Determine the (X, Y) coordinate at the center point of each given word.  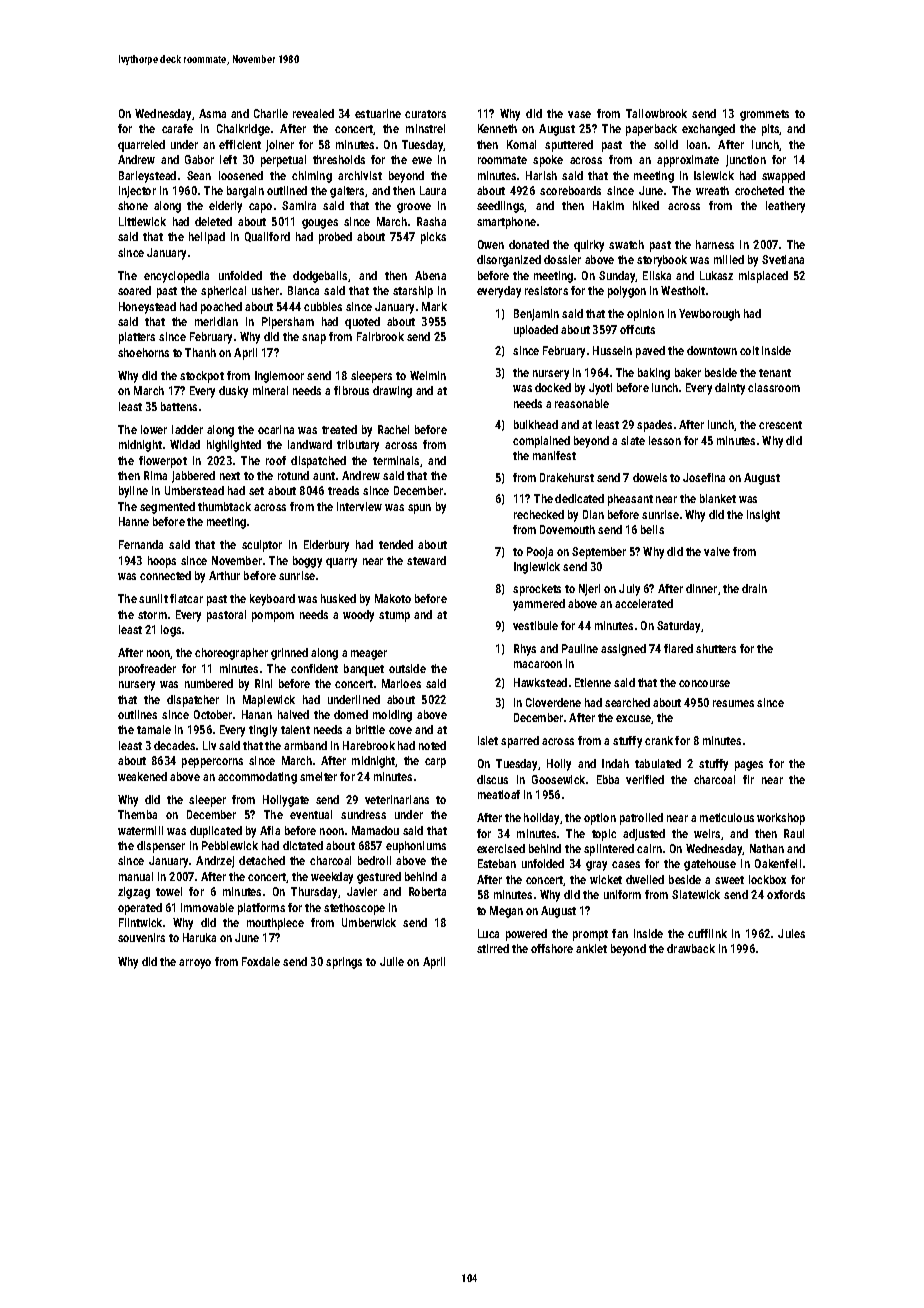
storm (152, 615)
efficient (240, 144)
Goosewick (558, 779)
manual (136, 876)
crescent (780, 425)
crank (659, 740)
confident (314, 668)
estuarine (378, 113)
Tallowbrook (656, 113)
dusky (233, 392)
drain (754, 588)
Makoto (393, 598)
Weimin (428, 375)
